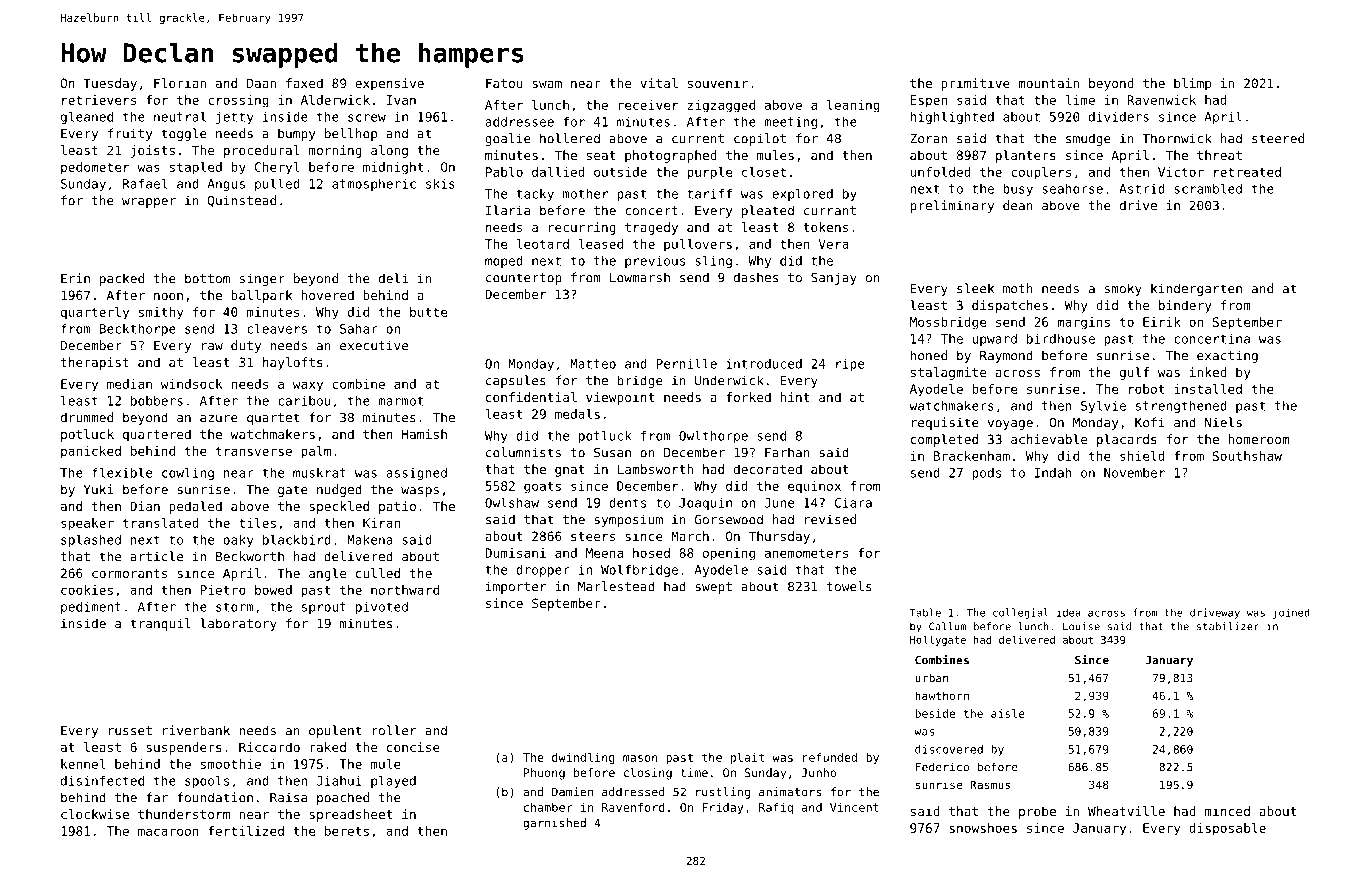 This screenshot has height=887, width=1372. Describe the element at coordinates (504, 83) in the screenshot. I see `Fatou` at that location.
